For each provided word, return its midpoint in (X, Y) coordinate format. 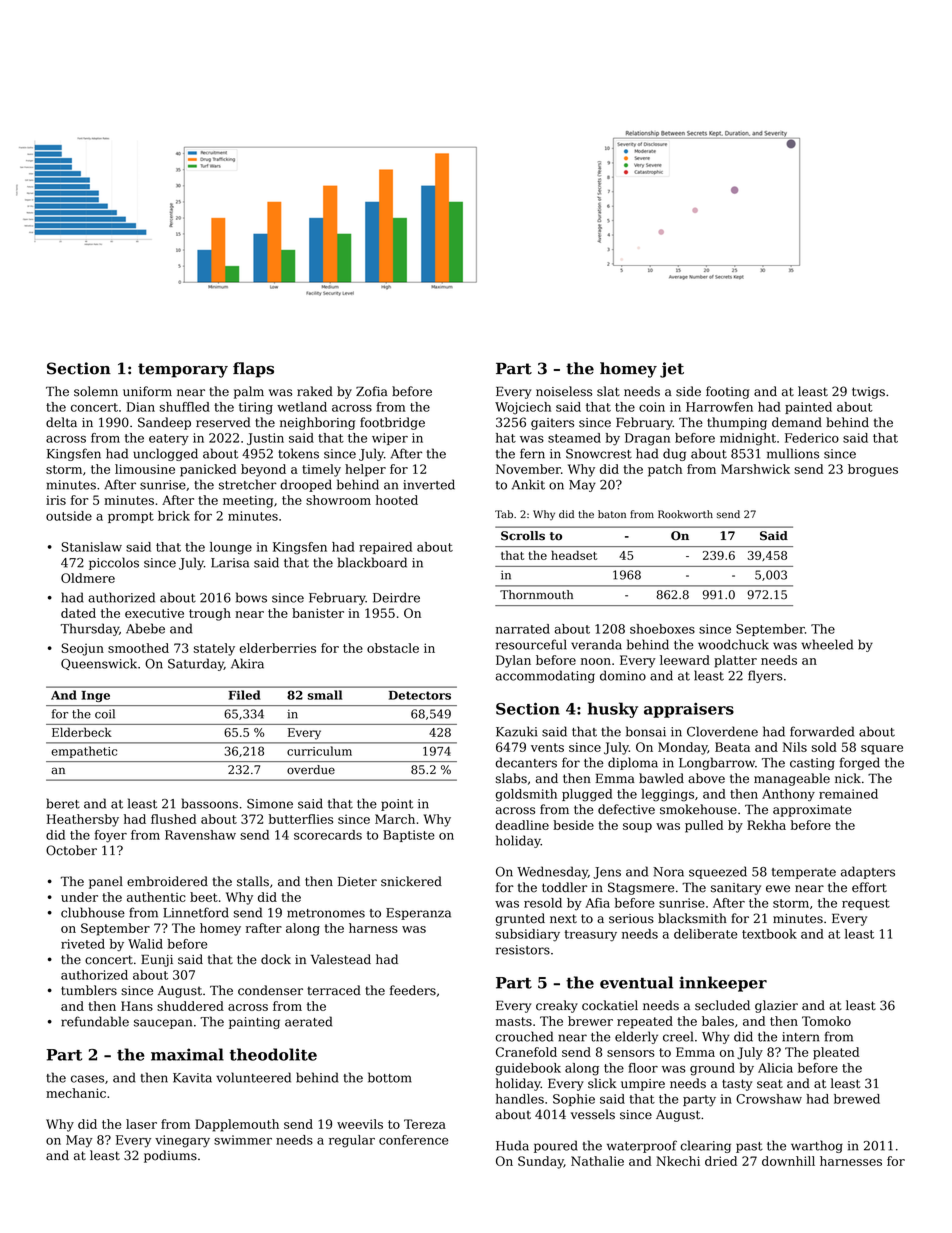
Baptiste (409, 836)
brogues (873, 470)
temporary (183, 370)
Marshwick (755, 469)
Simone (270, 804)
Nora (668, 872)
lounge (231, 548)
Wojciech (523, 408)
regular (352, 1141)
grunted (520, 919)
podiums (170, 1156)
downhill (788, 1161)
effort (869, 887)
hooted (397, 500)
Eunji (157, 960)
